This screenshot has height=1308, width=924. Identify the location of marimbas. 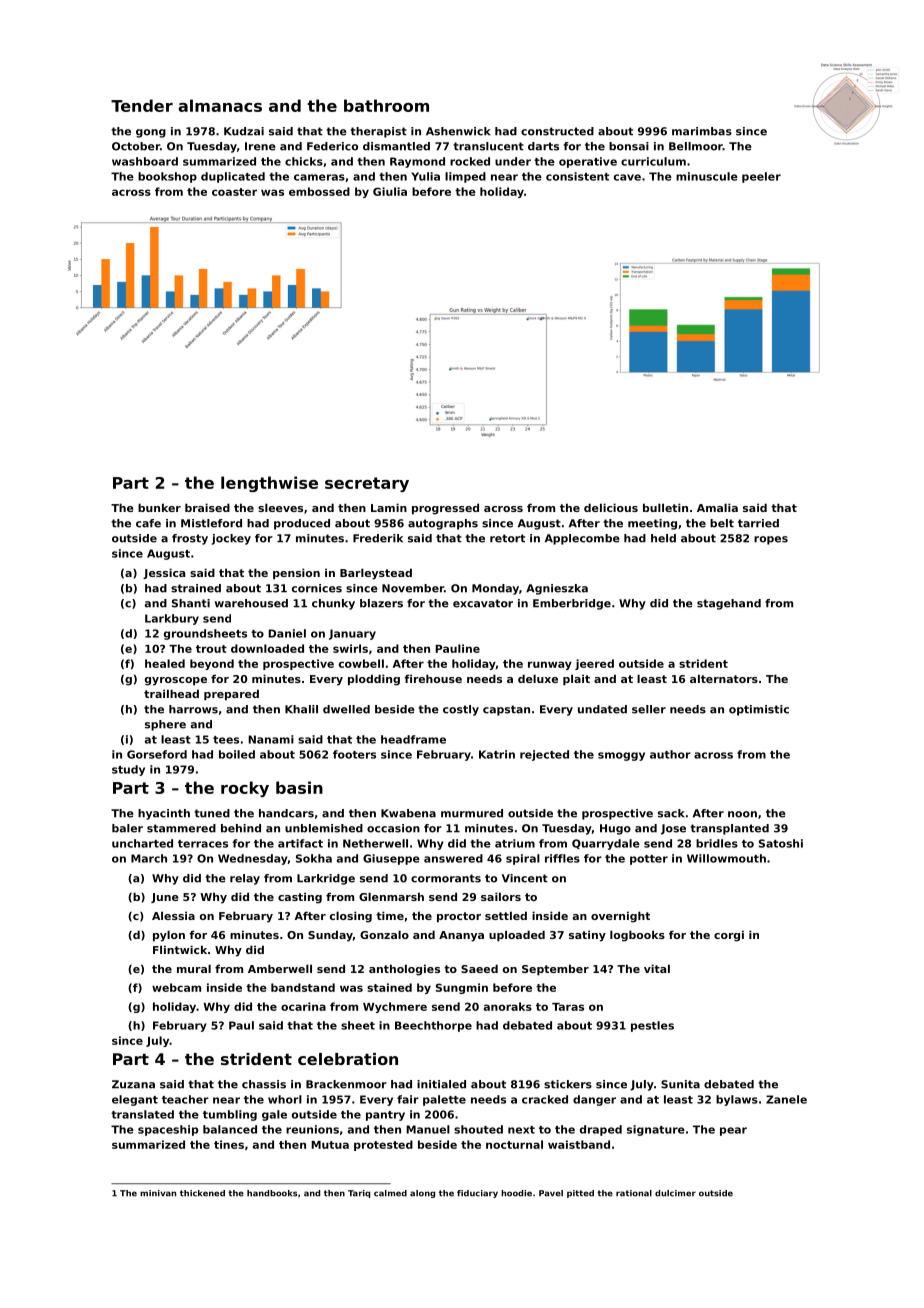
(702, 131).
